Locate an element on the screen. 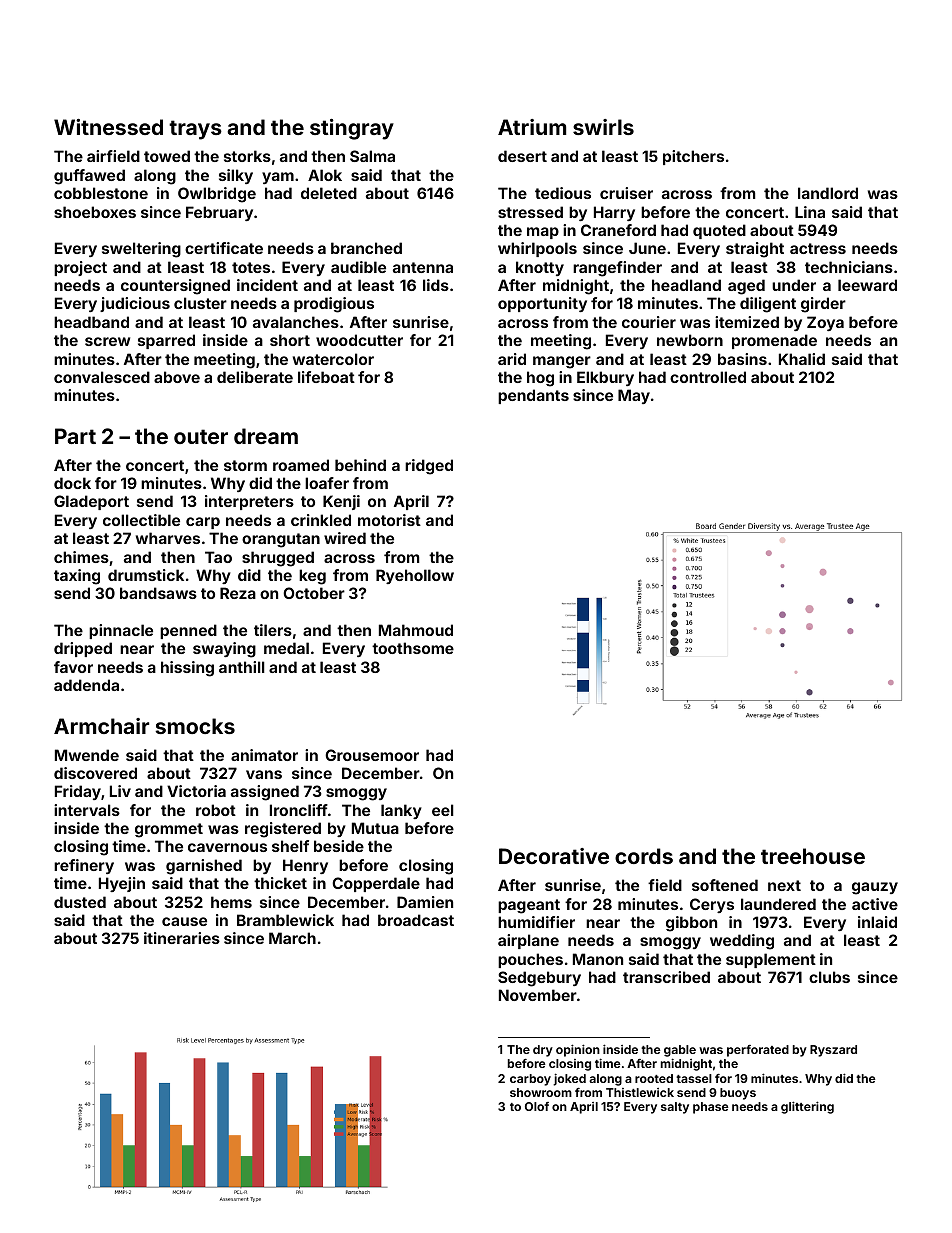  itineraries is located at coordinates (182, 938).
